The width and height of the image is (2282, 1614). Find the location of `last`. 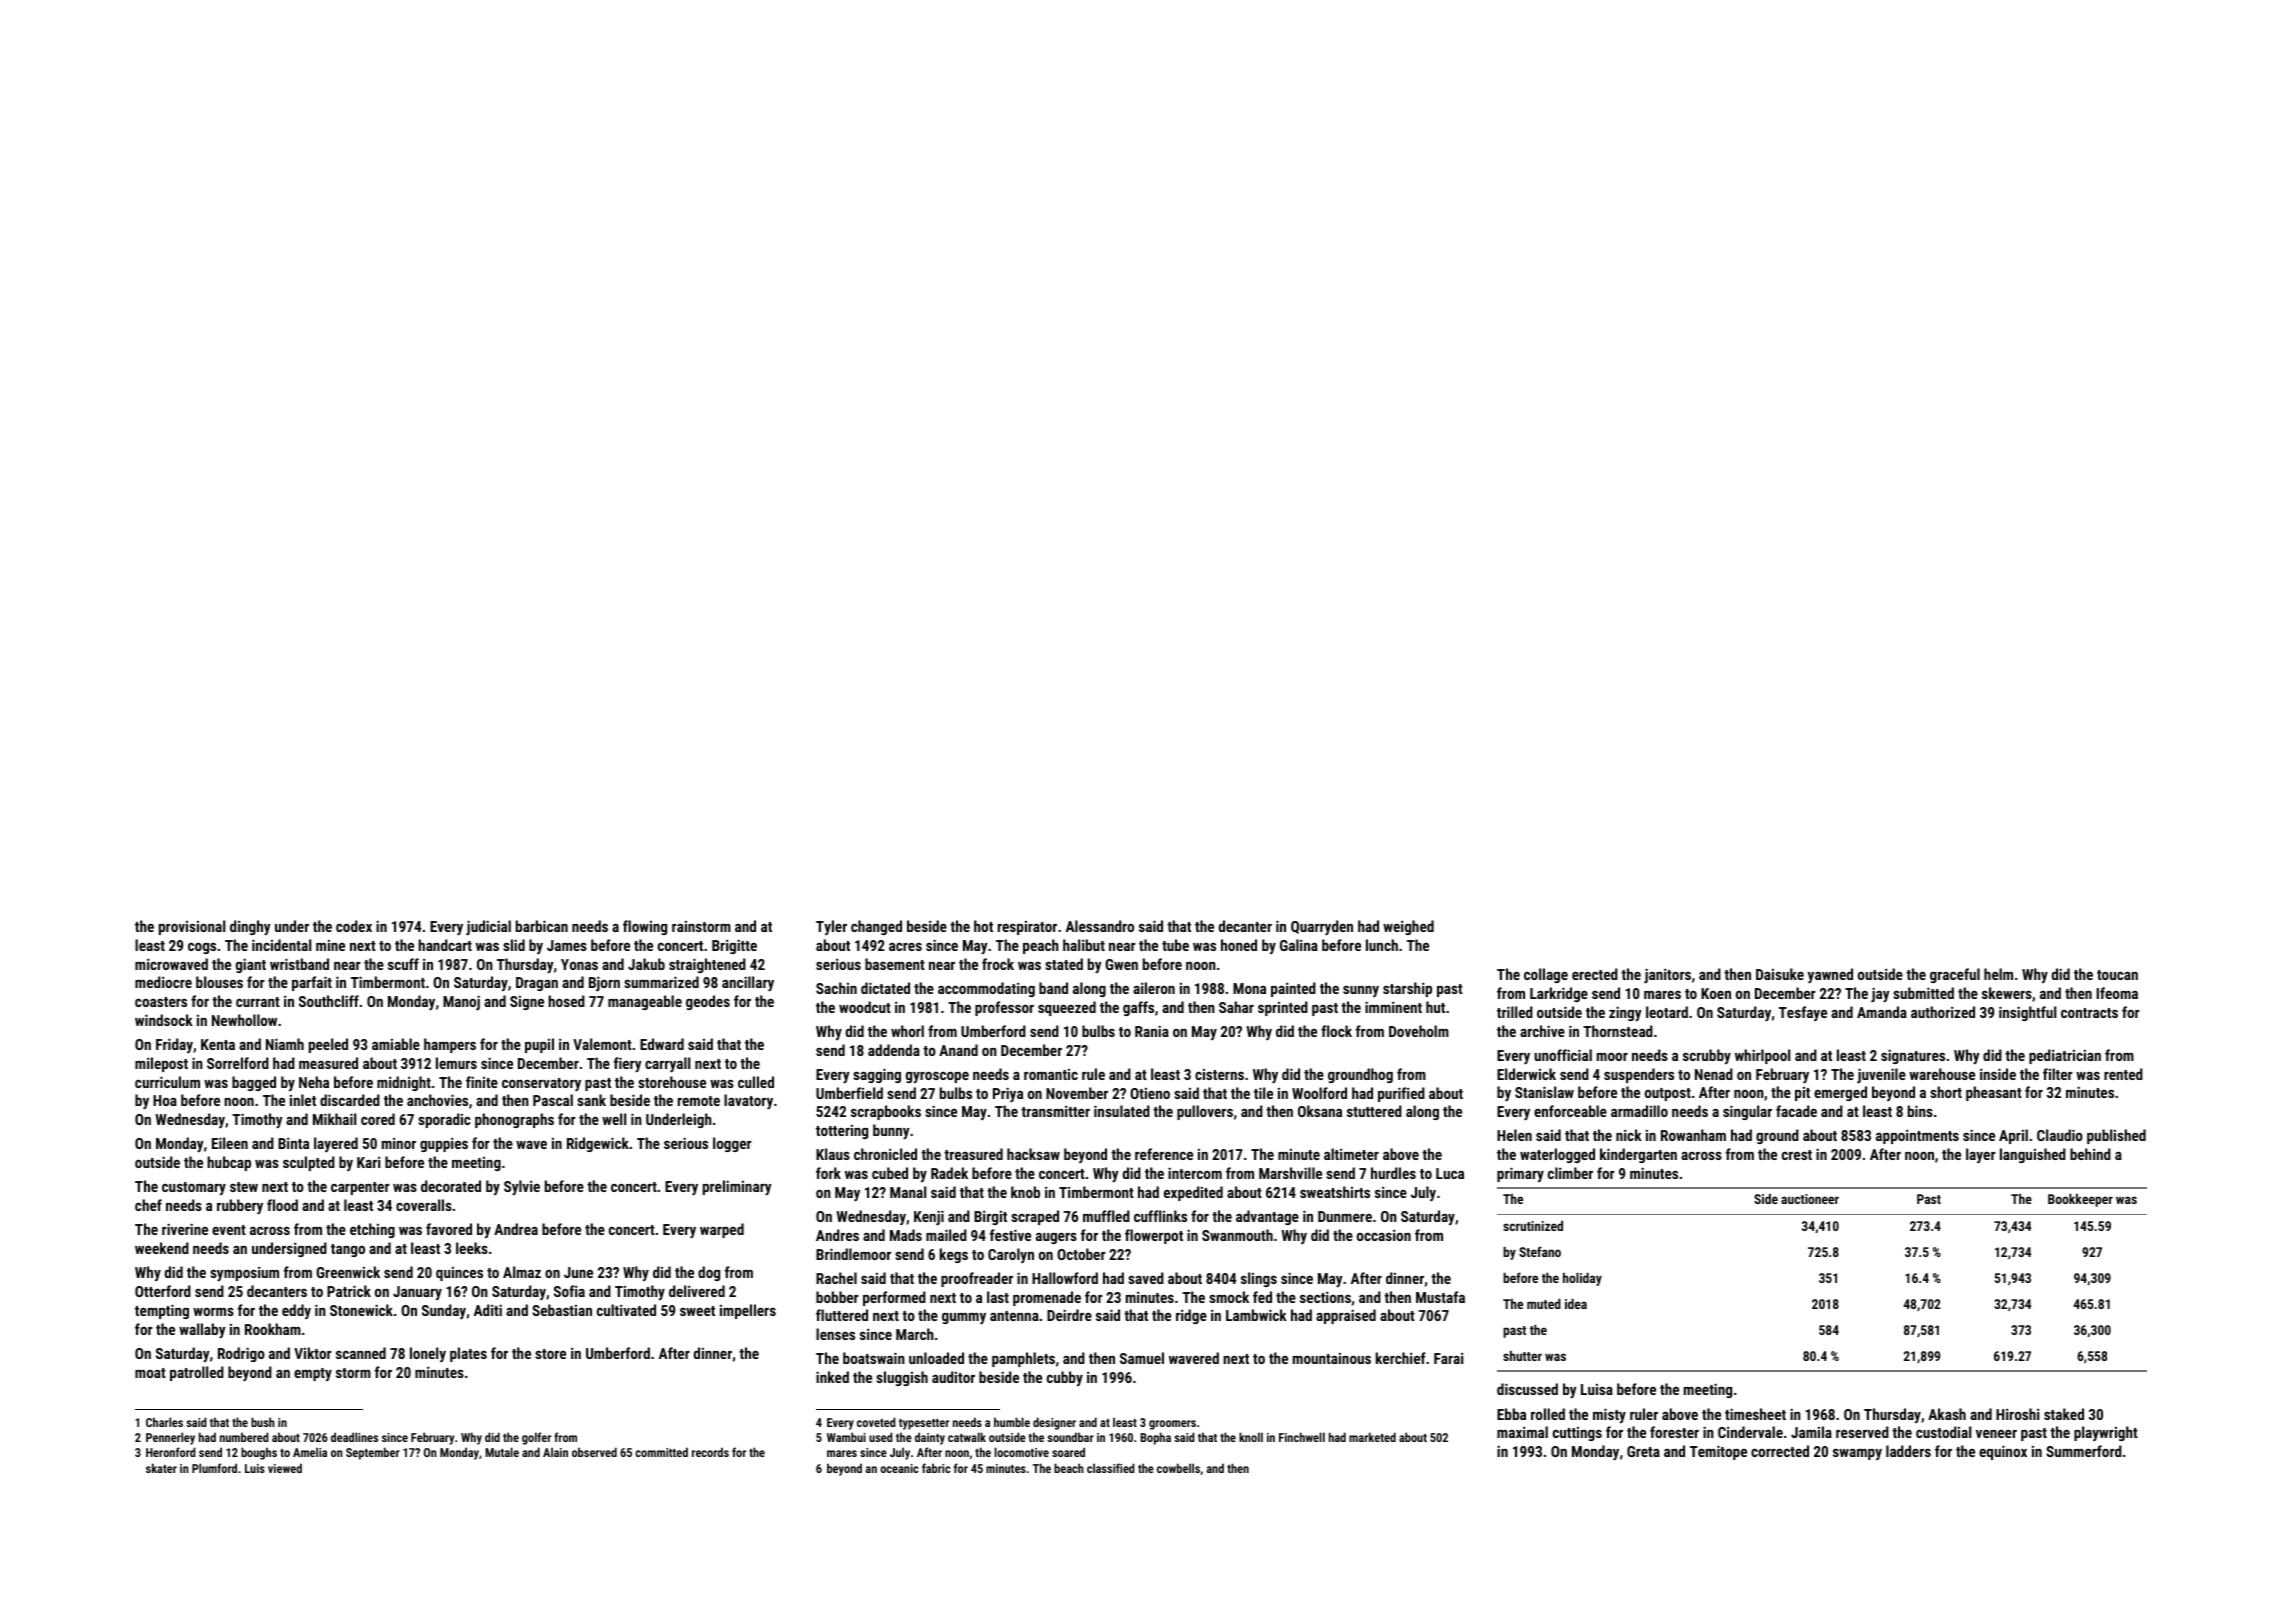

last is located at coordinates (998, 1297).
